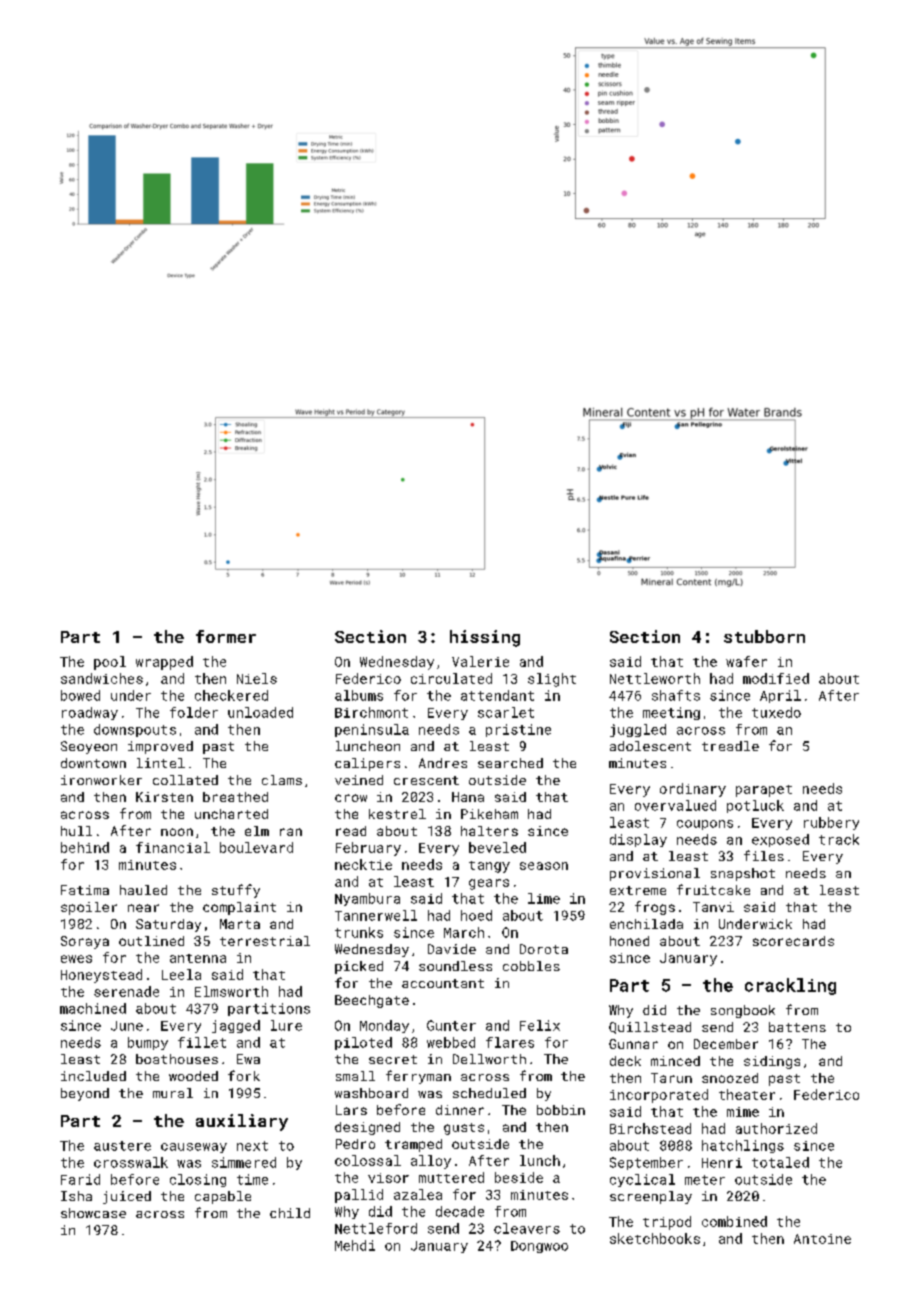 Image resolution: width=924 pixels, height=1308 pixels. I want to click on Marta, so click(240, 924).
